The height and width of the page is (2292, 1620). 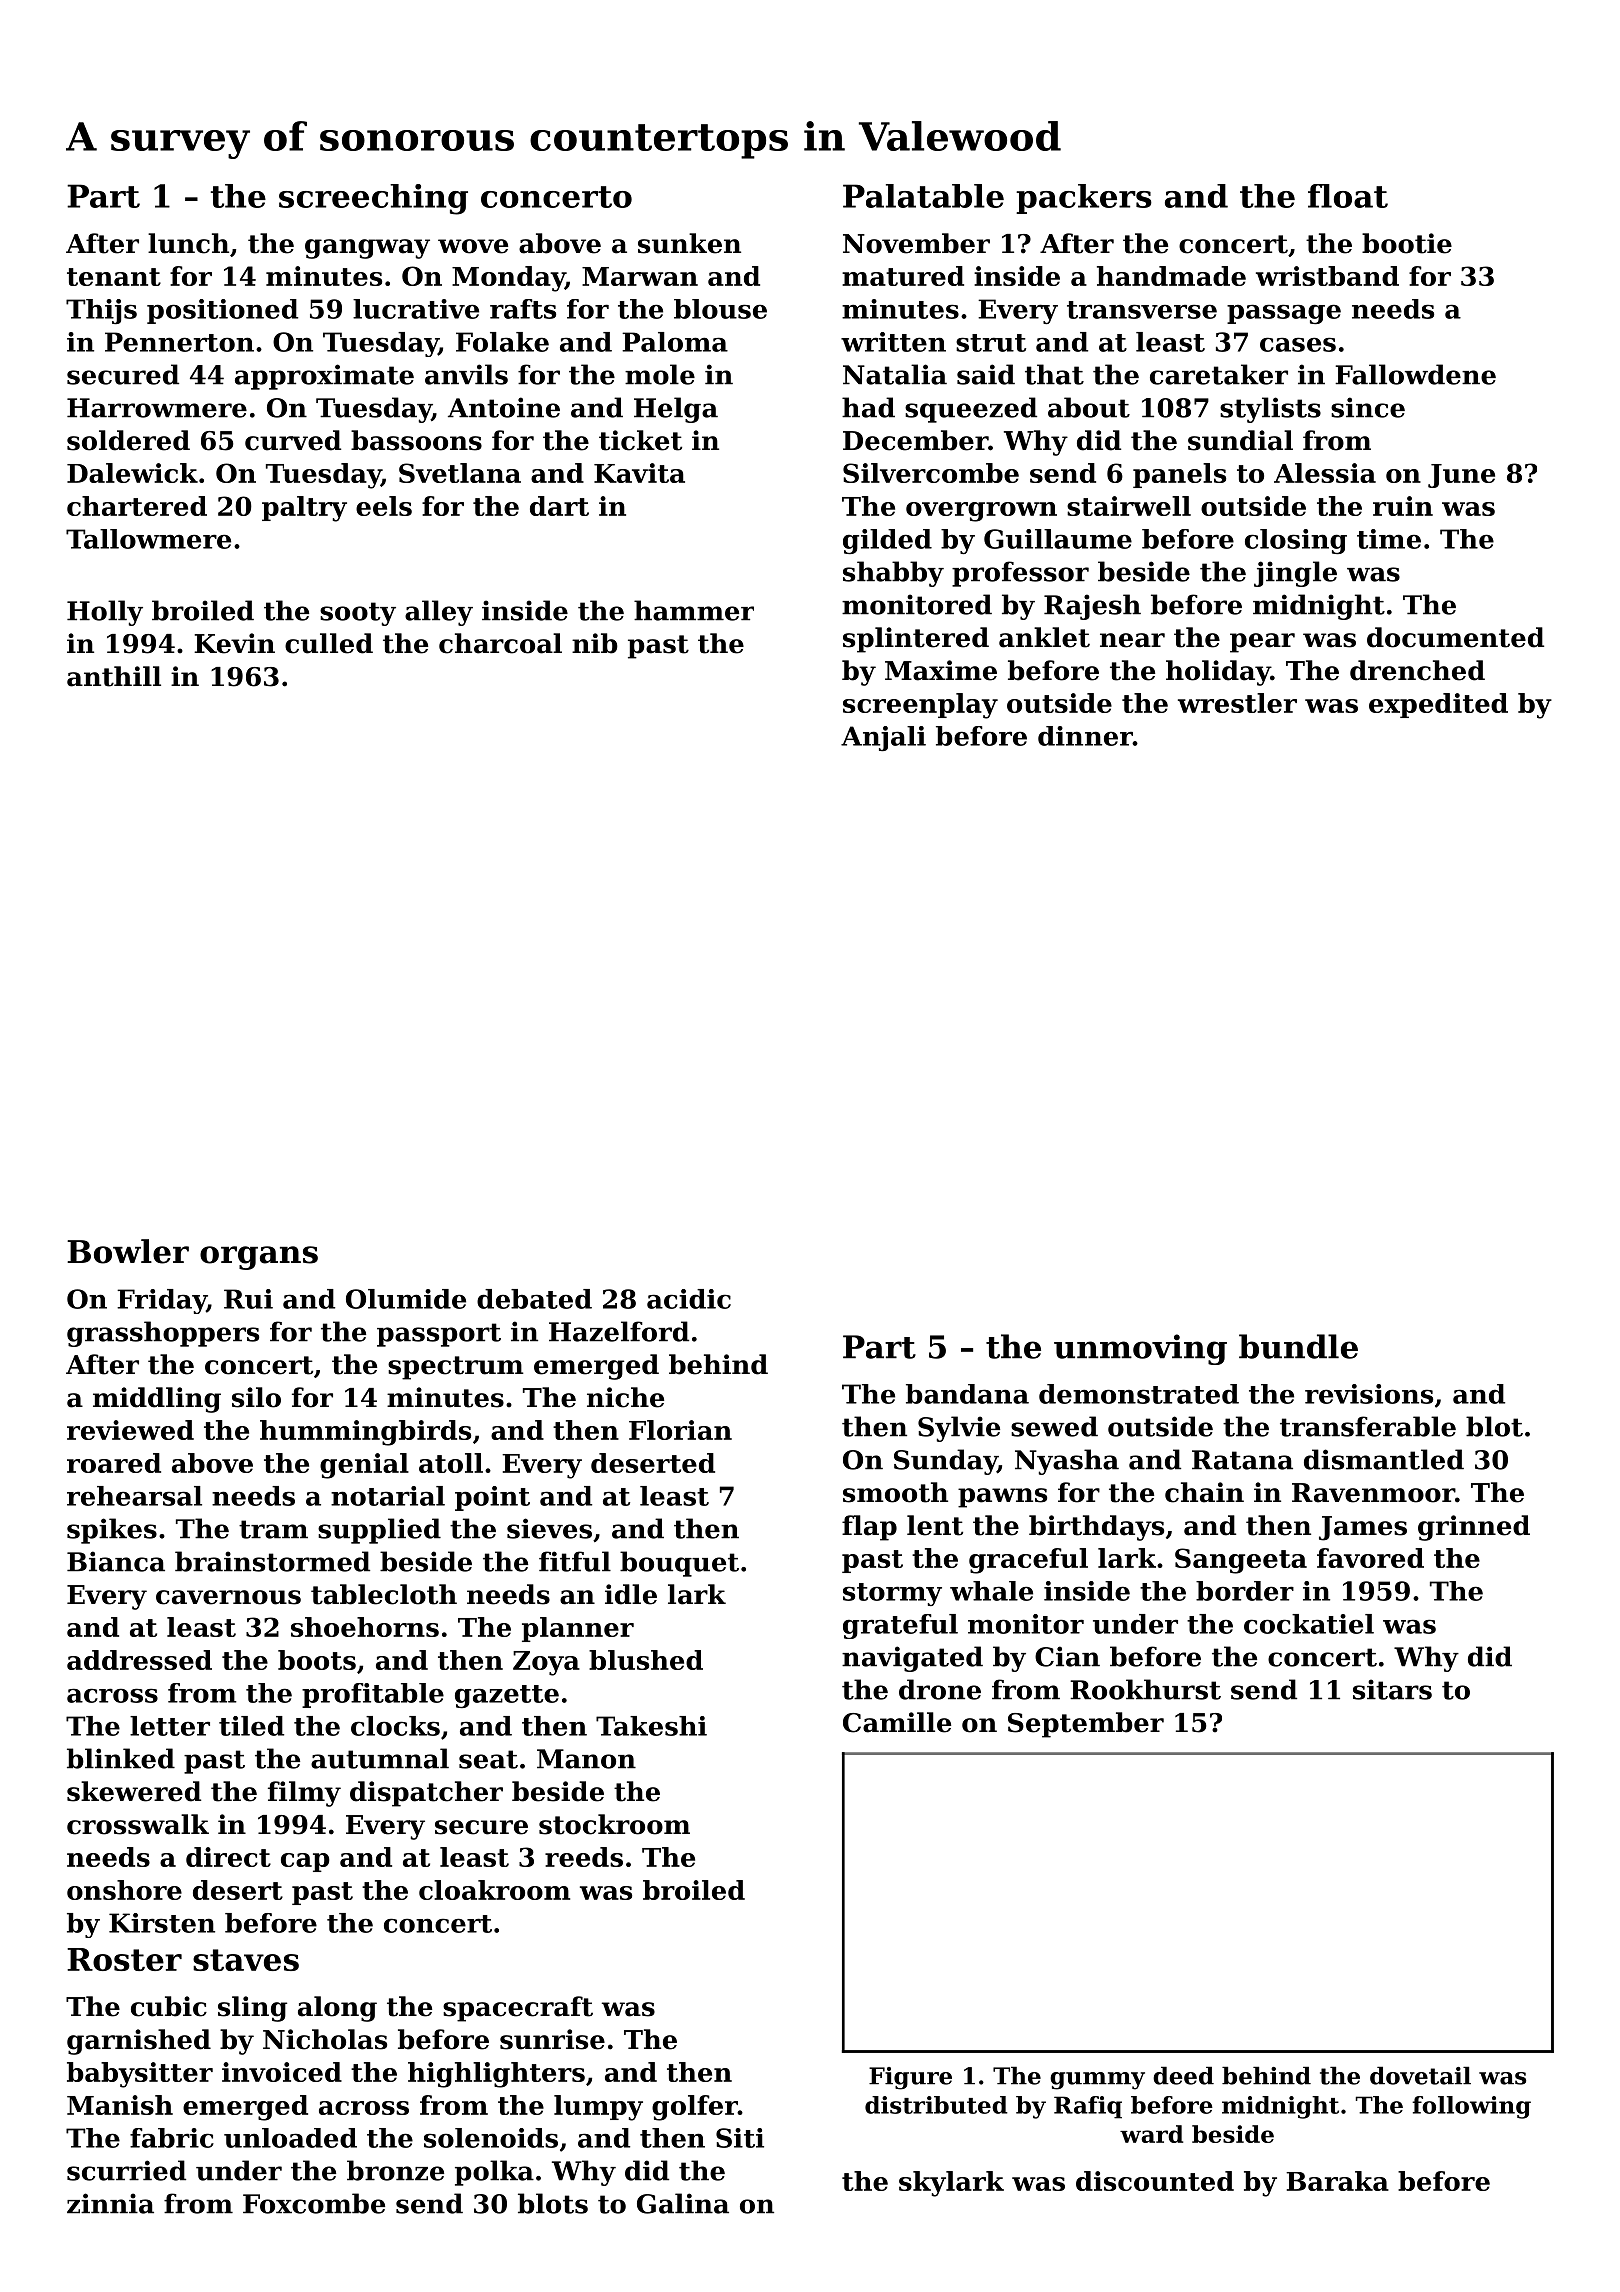 I want to click on September, so click(x=1086, y=1725).
